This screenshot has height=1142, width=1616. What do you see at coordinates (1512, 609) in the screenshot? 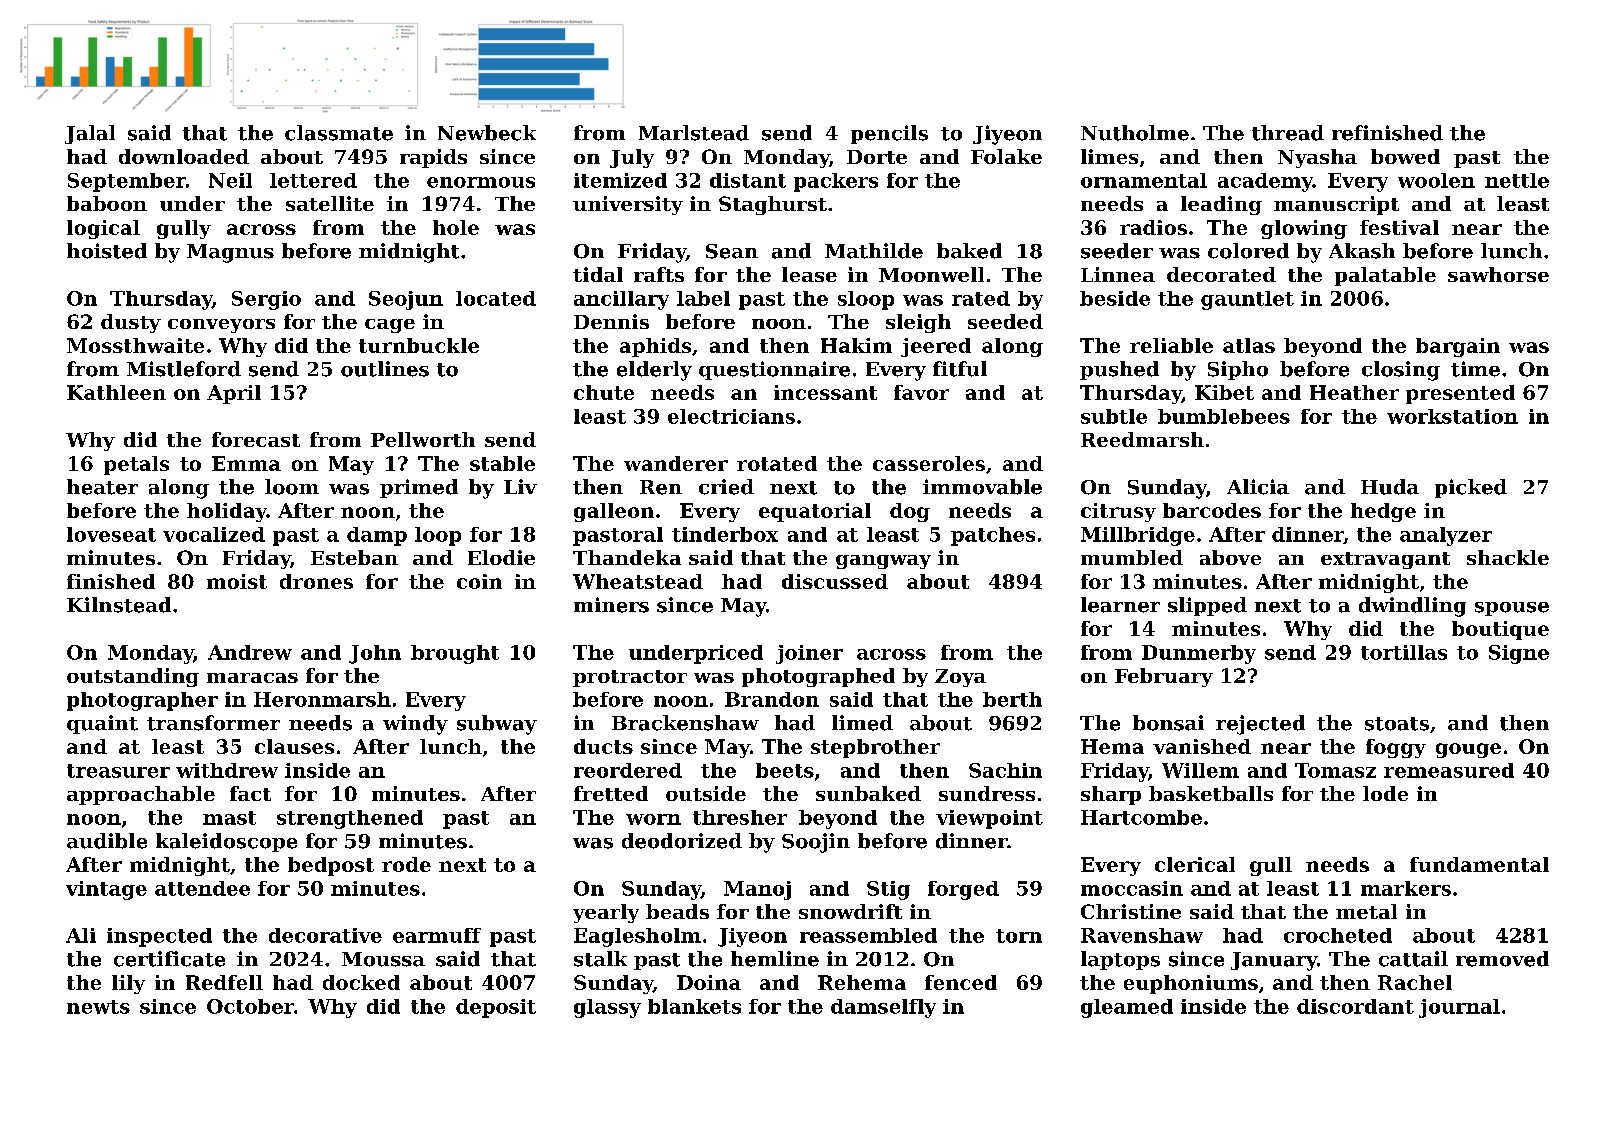
I see `spouse` at bounding box center [1512, 609].
